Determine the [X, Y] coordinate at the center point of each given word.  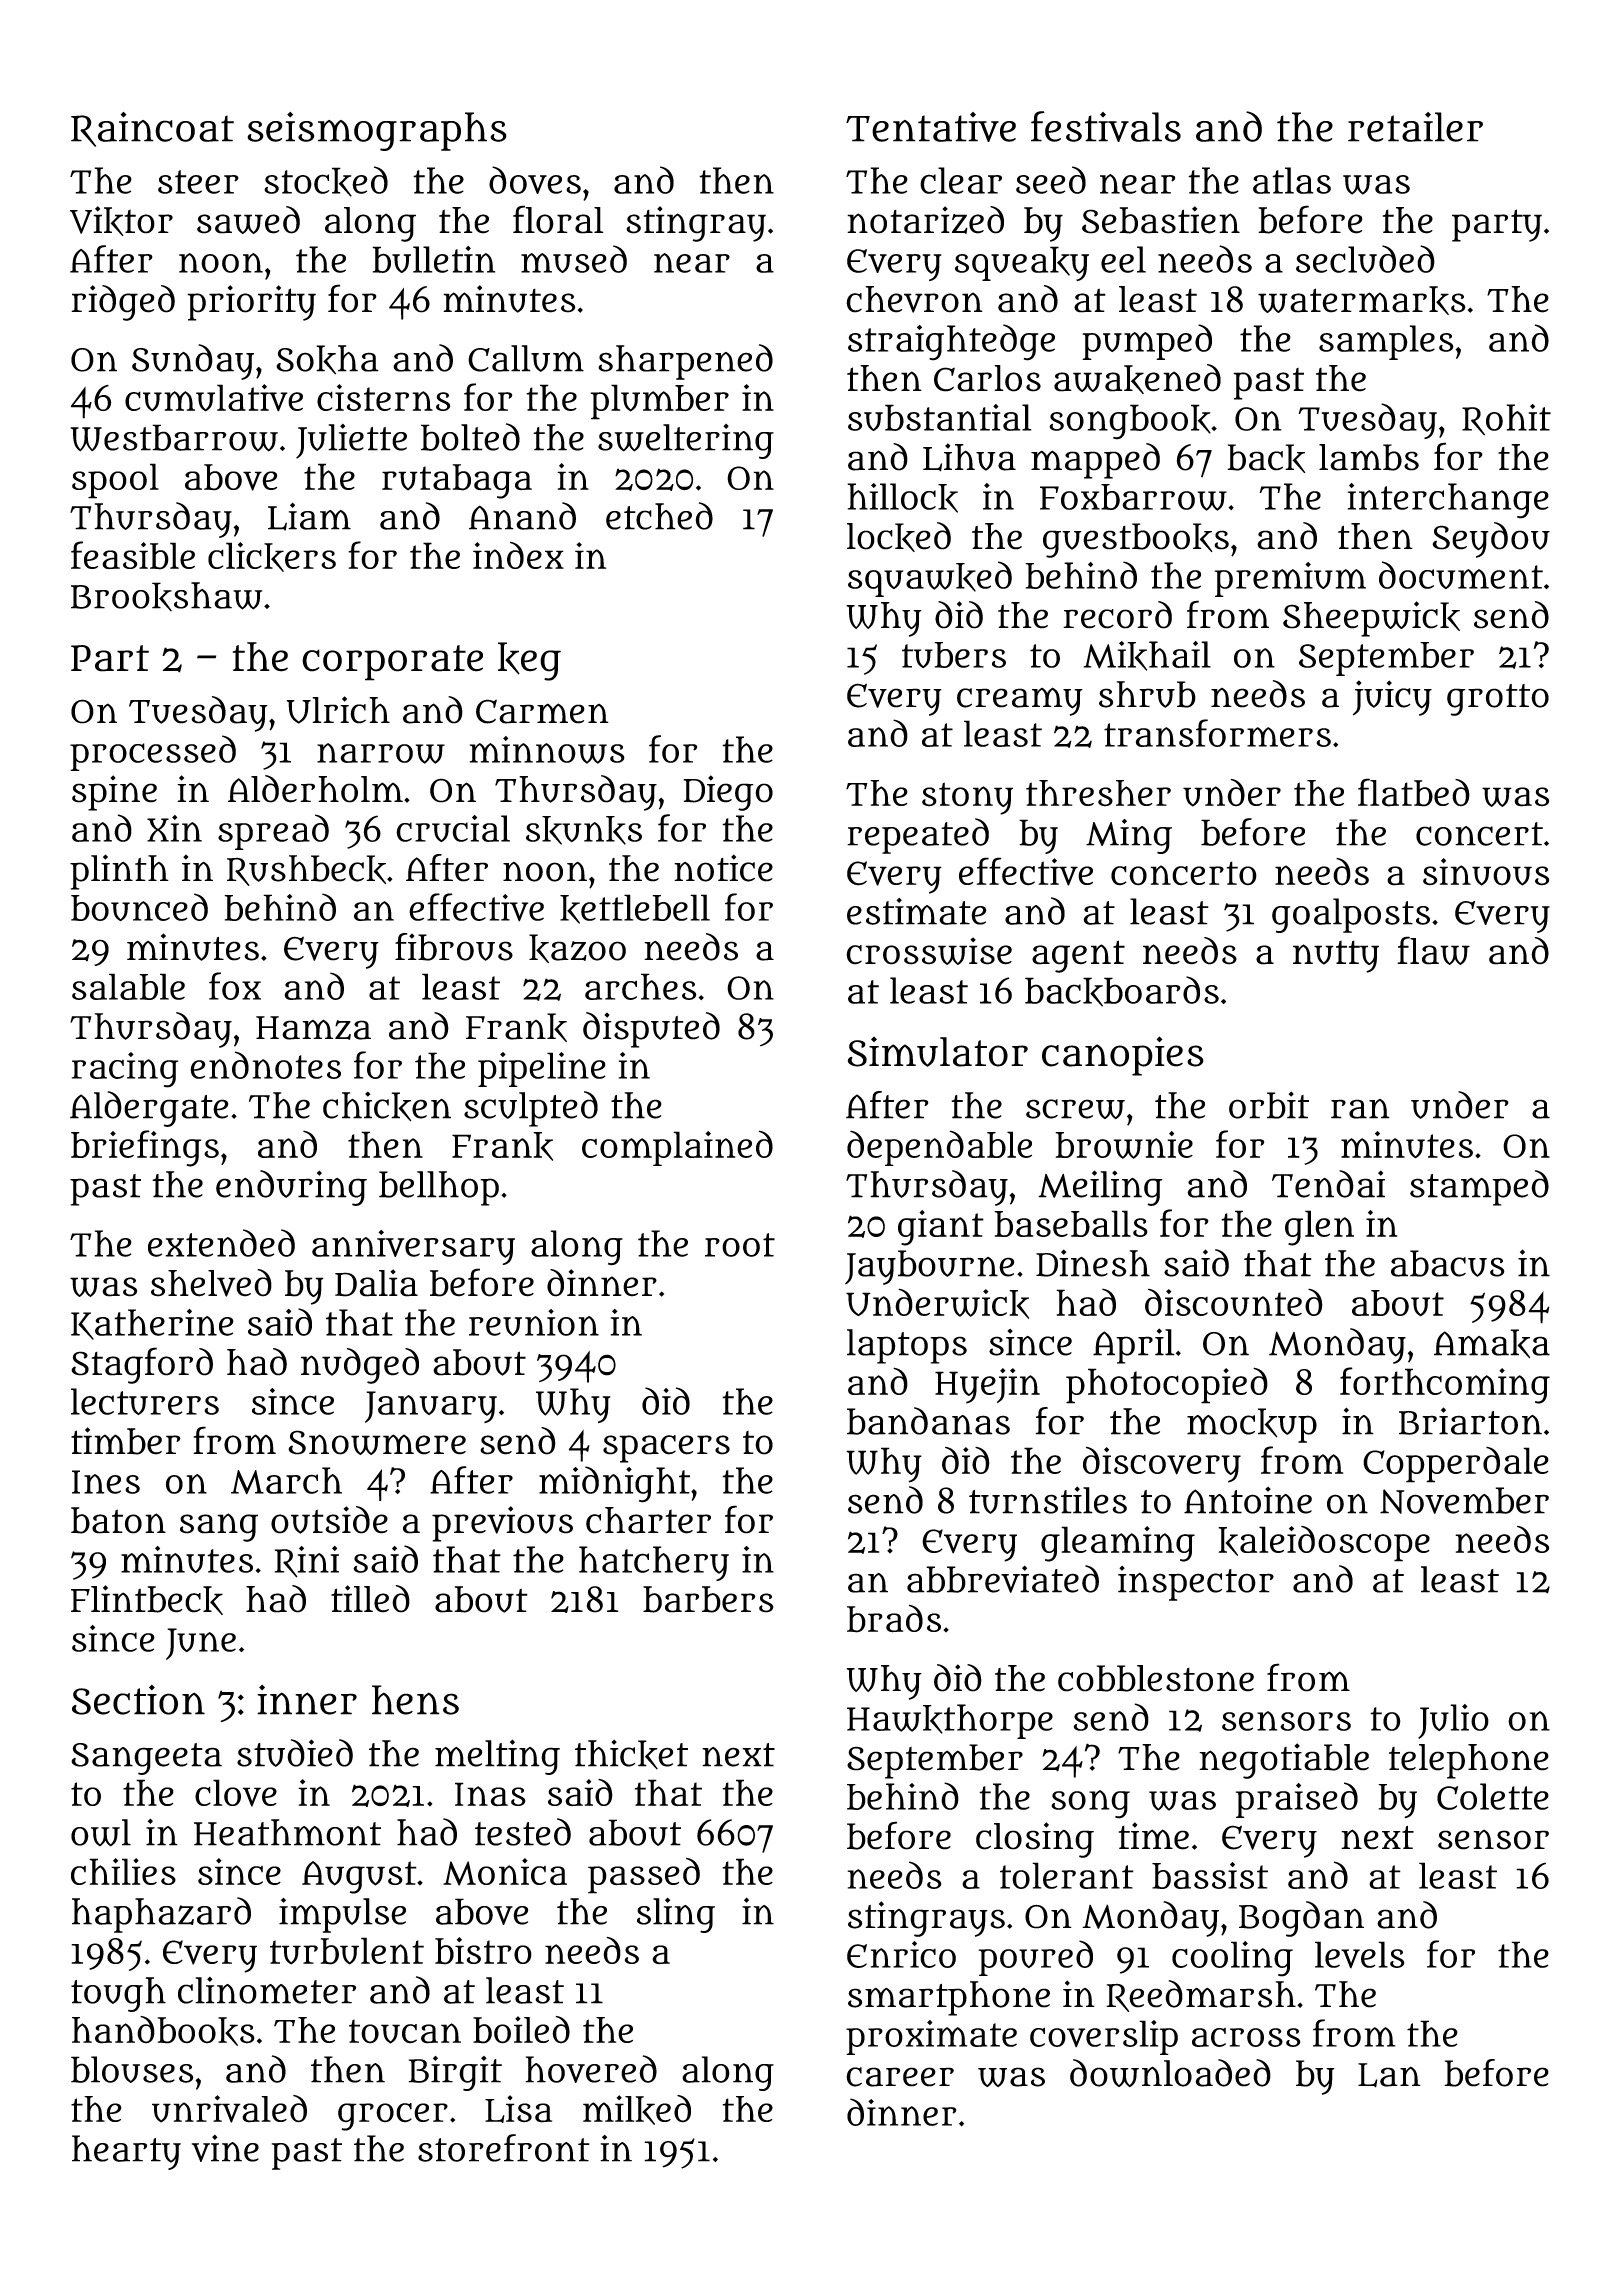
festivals [1106, 126]
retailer [1415, 127]
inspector [1196, 1583]
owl [101, 1833]
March [286, 1480]
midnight [614, 1484]
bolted [470, 437]
